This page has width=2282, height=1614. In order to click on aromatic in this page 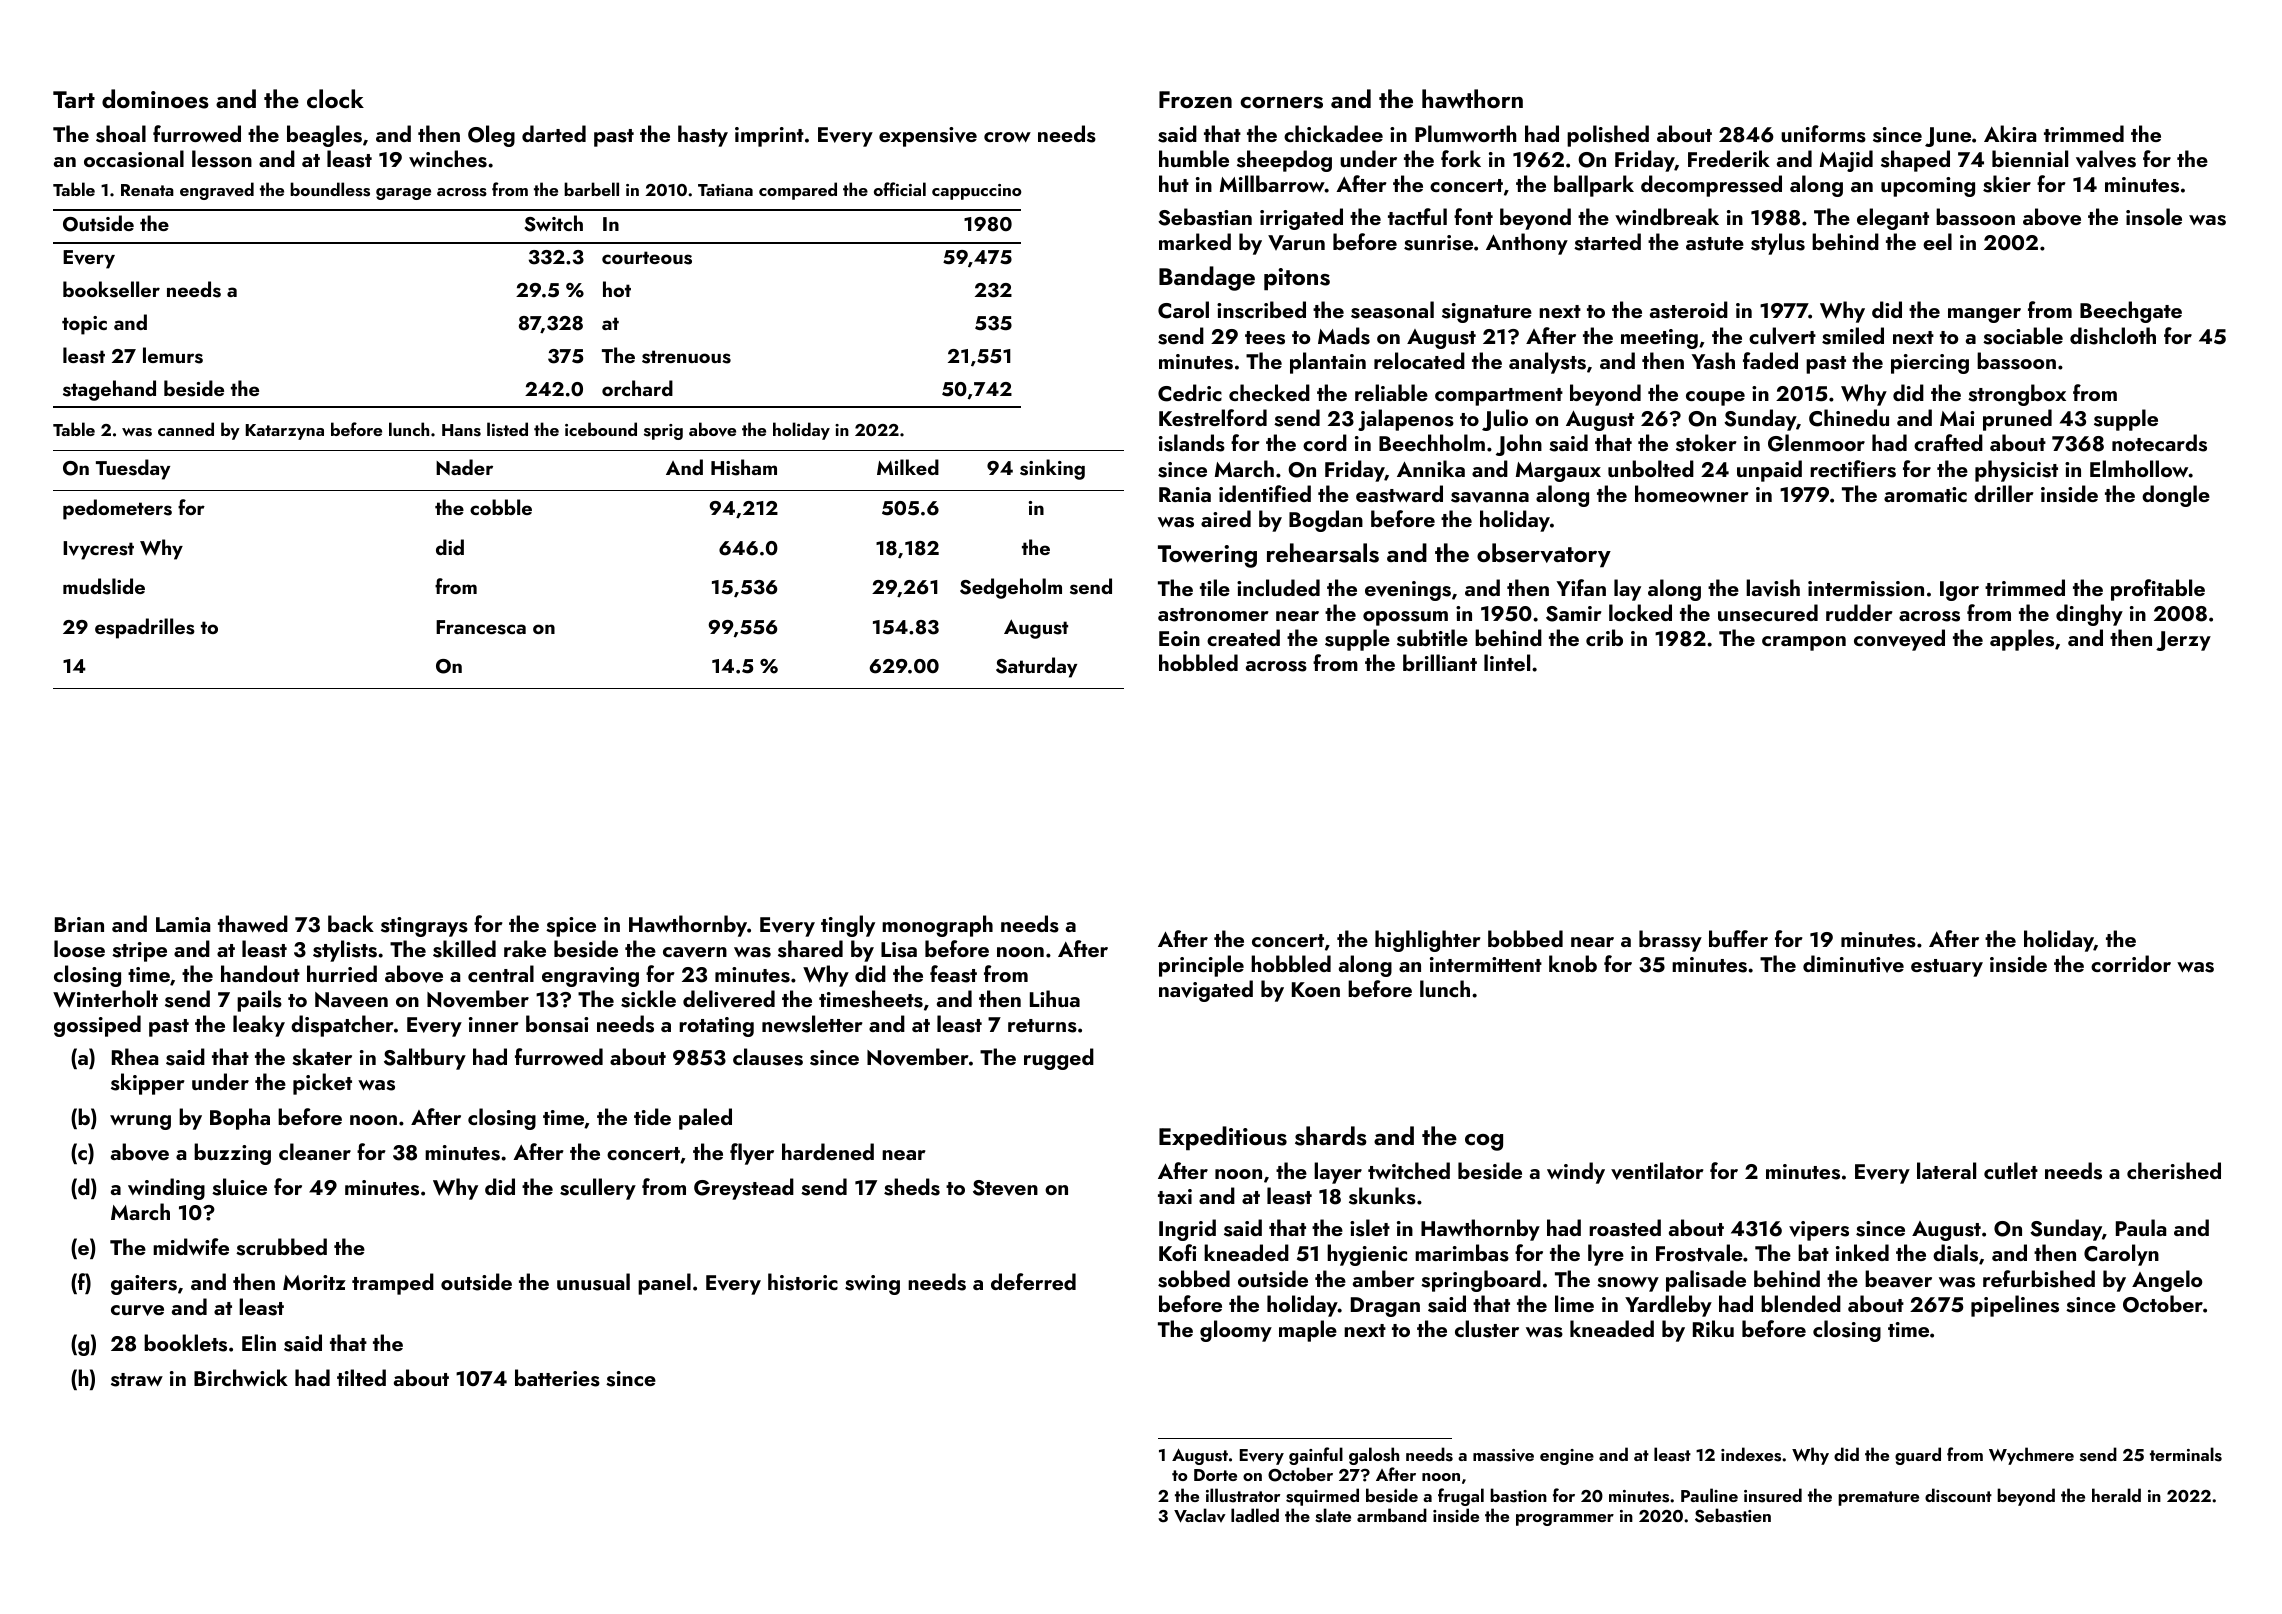, I will do `click(1925, 494)`.
